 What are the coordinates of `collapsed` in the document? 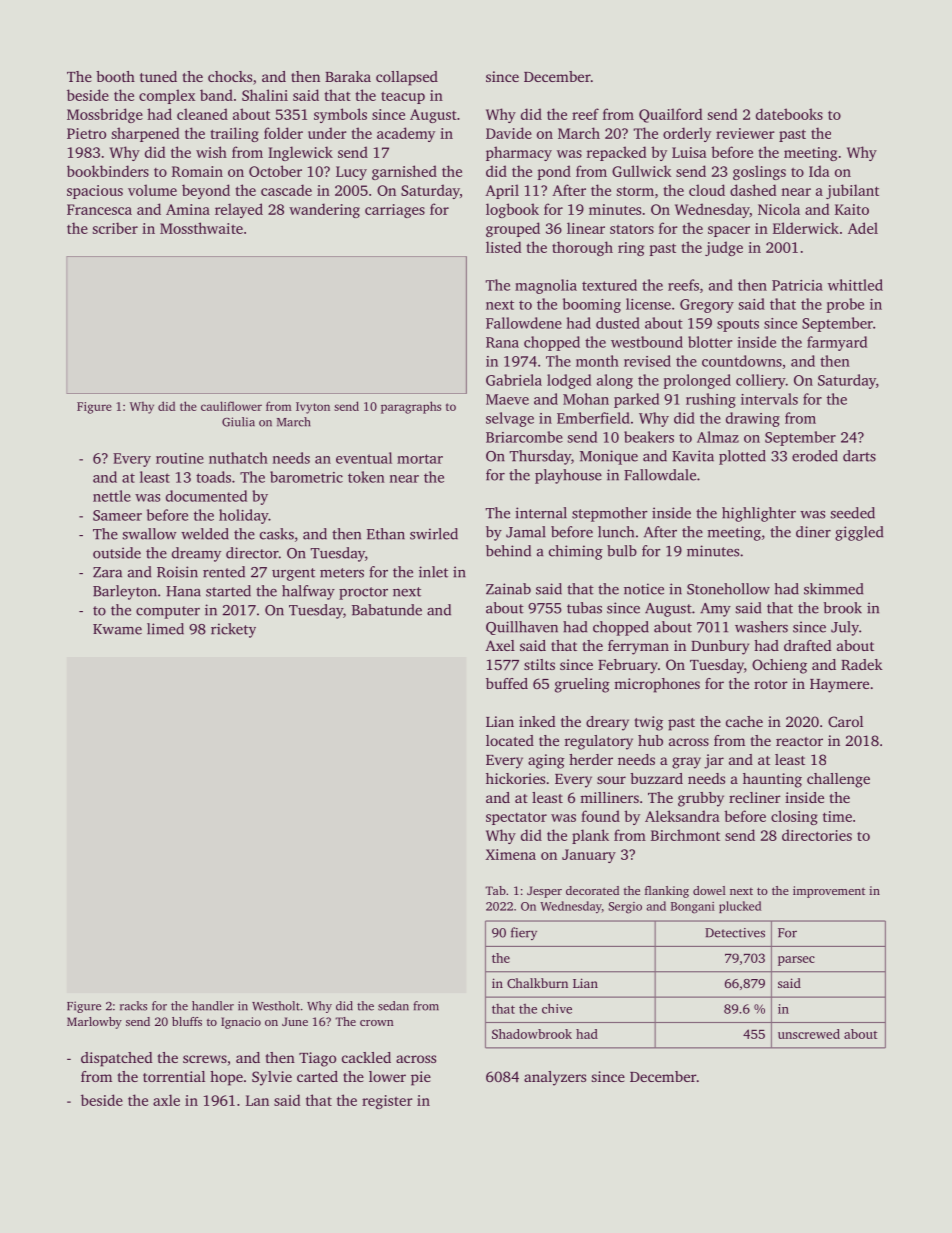 It's located at (407, 78).
